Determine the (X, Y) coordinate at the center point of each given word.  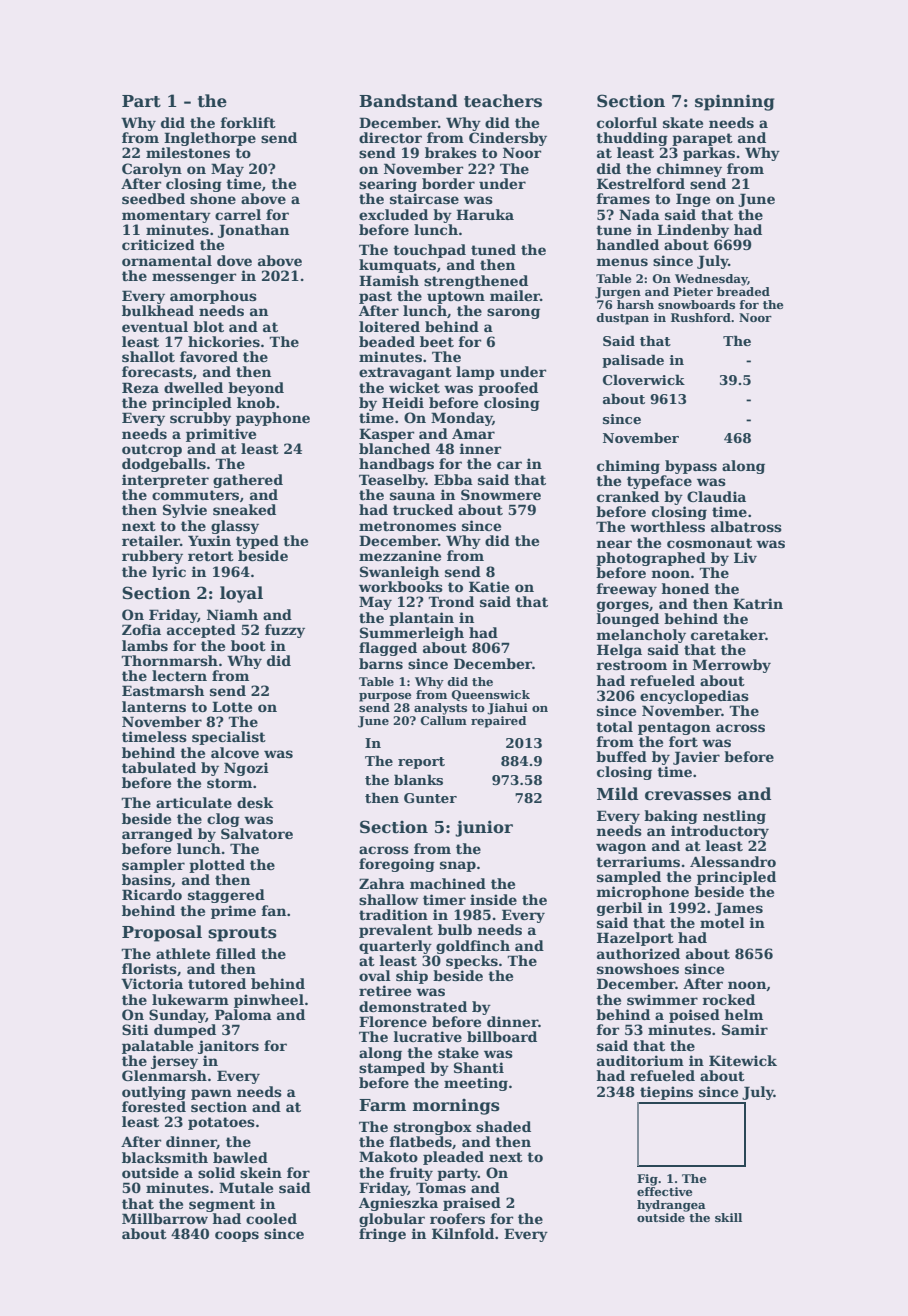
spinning (735, 103)
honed (685, 588)
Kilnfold (463, 1233)
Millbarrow (165, 1218)
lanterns (154, 706)
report (421, 763)
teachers (503, 101)
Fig (647, 1180)
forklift (248, 122)
